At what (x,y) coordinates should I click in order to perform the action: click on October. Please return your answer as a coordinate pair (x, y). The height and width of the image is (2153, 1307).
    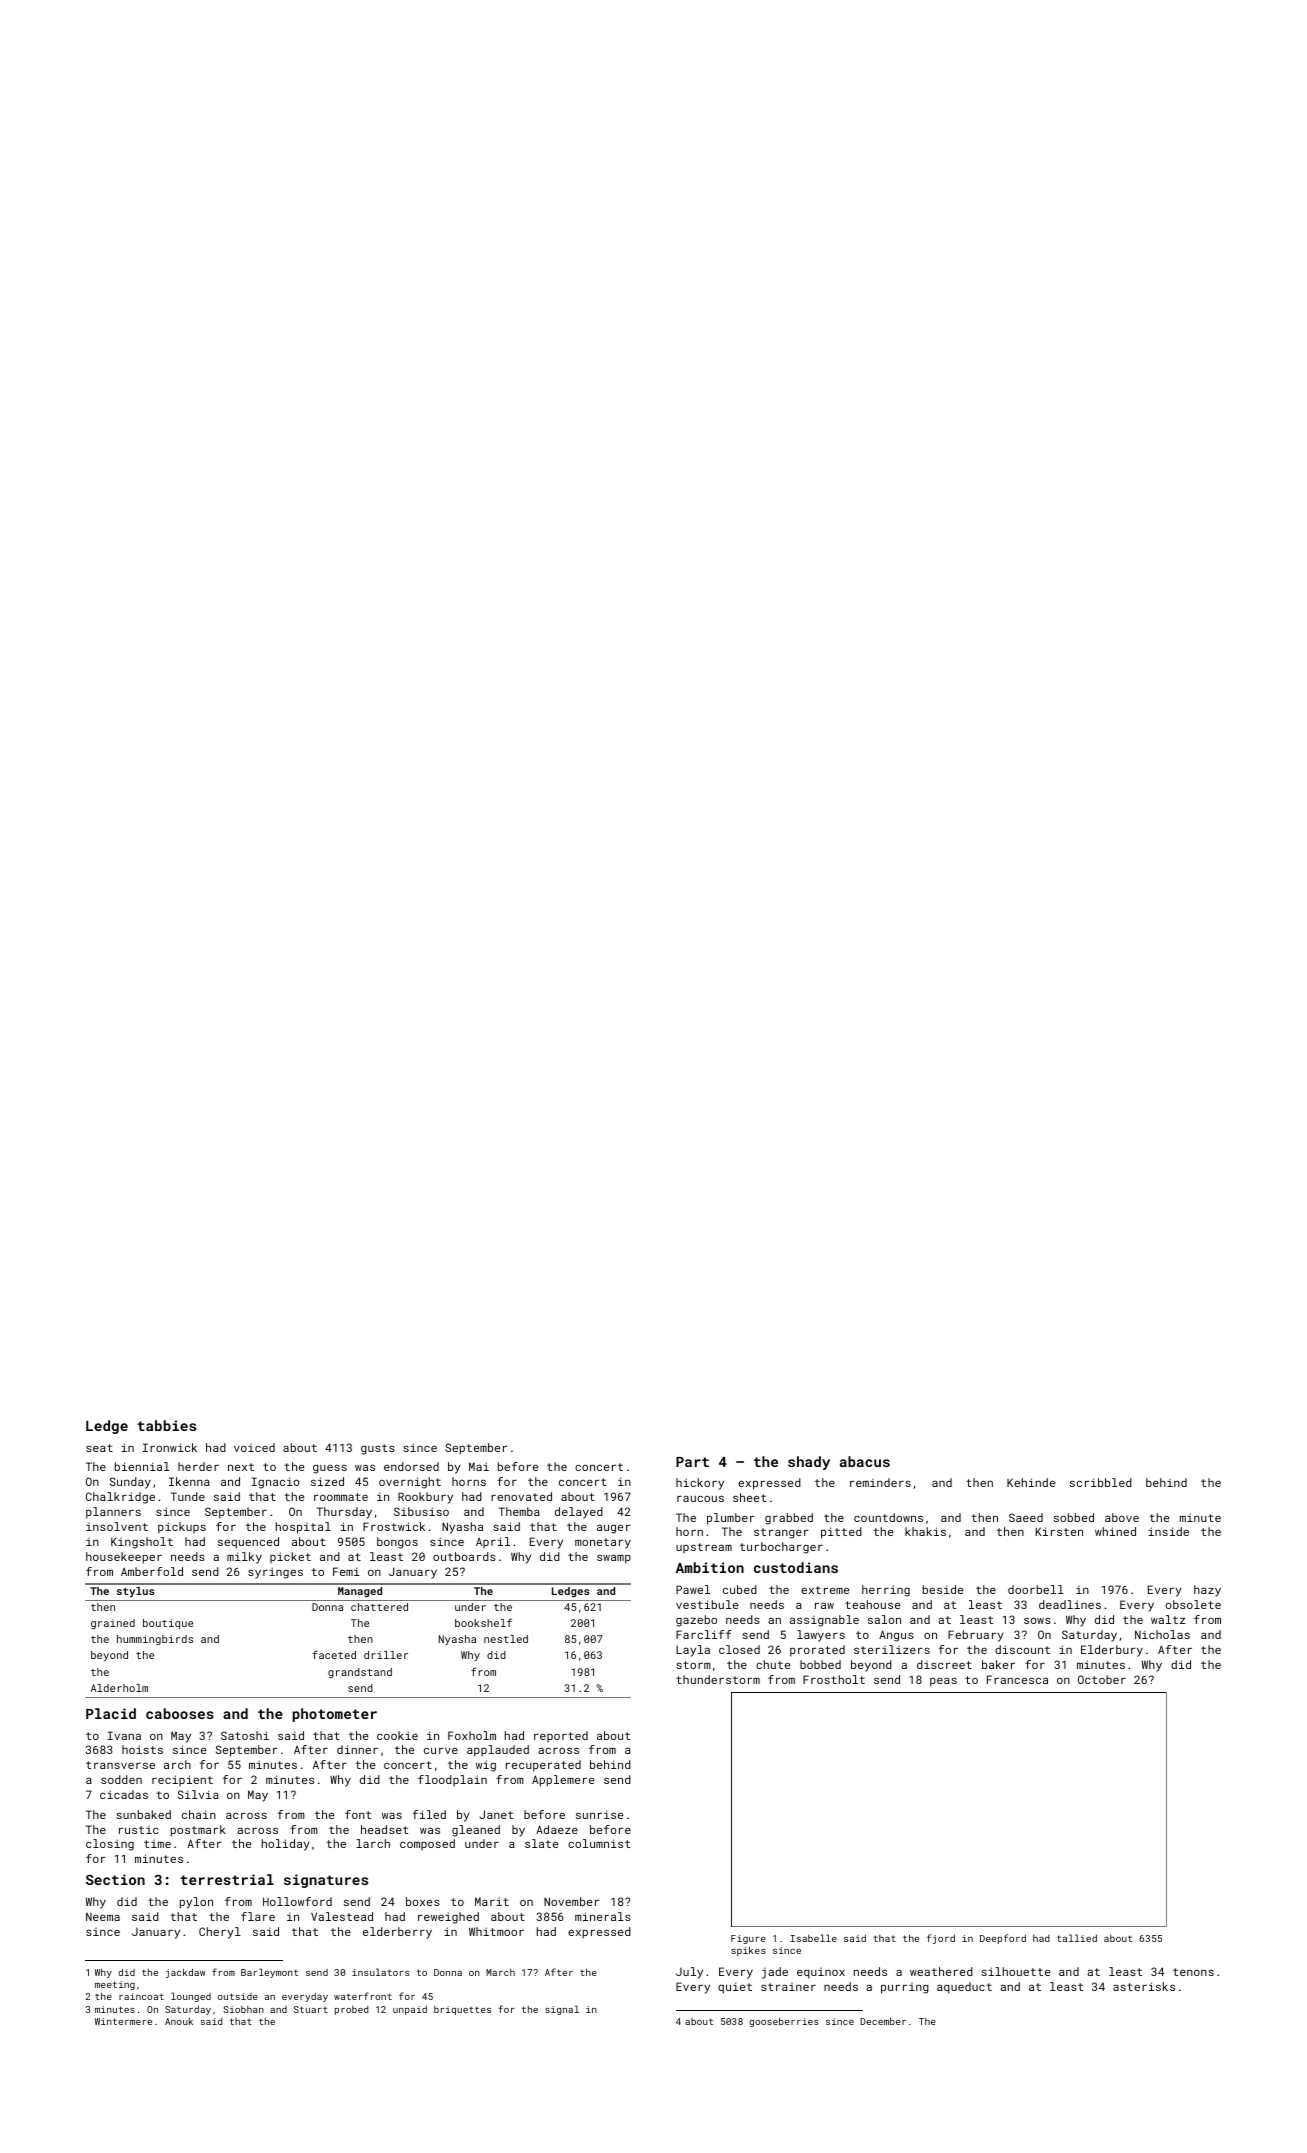
    Looking at the image, I should click on (1102, 1679).
